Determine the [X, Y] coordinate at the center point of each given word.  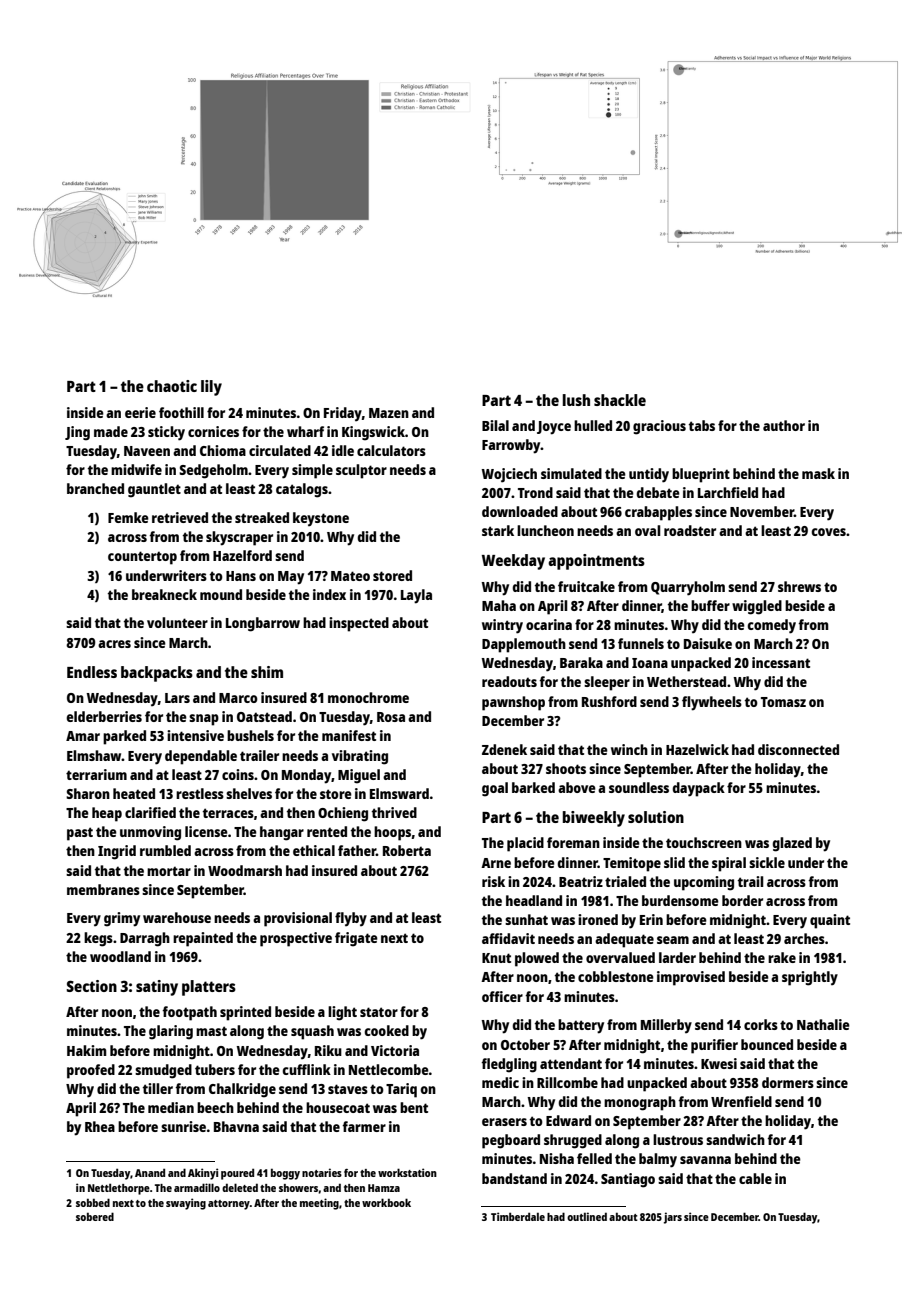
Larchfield [728, 492]
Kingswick [373, 433]
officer [502, 996]
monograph [640, 1103]
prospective [296, 939]
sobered [95, 1216]
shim [267, 672]
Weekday [513, 562]
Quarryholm [688, 588]
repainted [203, 939]
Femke [128, 517]
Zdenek [504, 749]
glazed [792, 844]
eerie [140, 412]
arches [804, 938]
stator [379, 1012]
